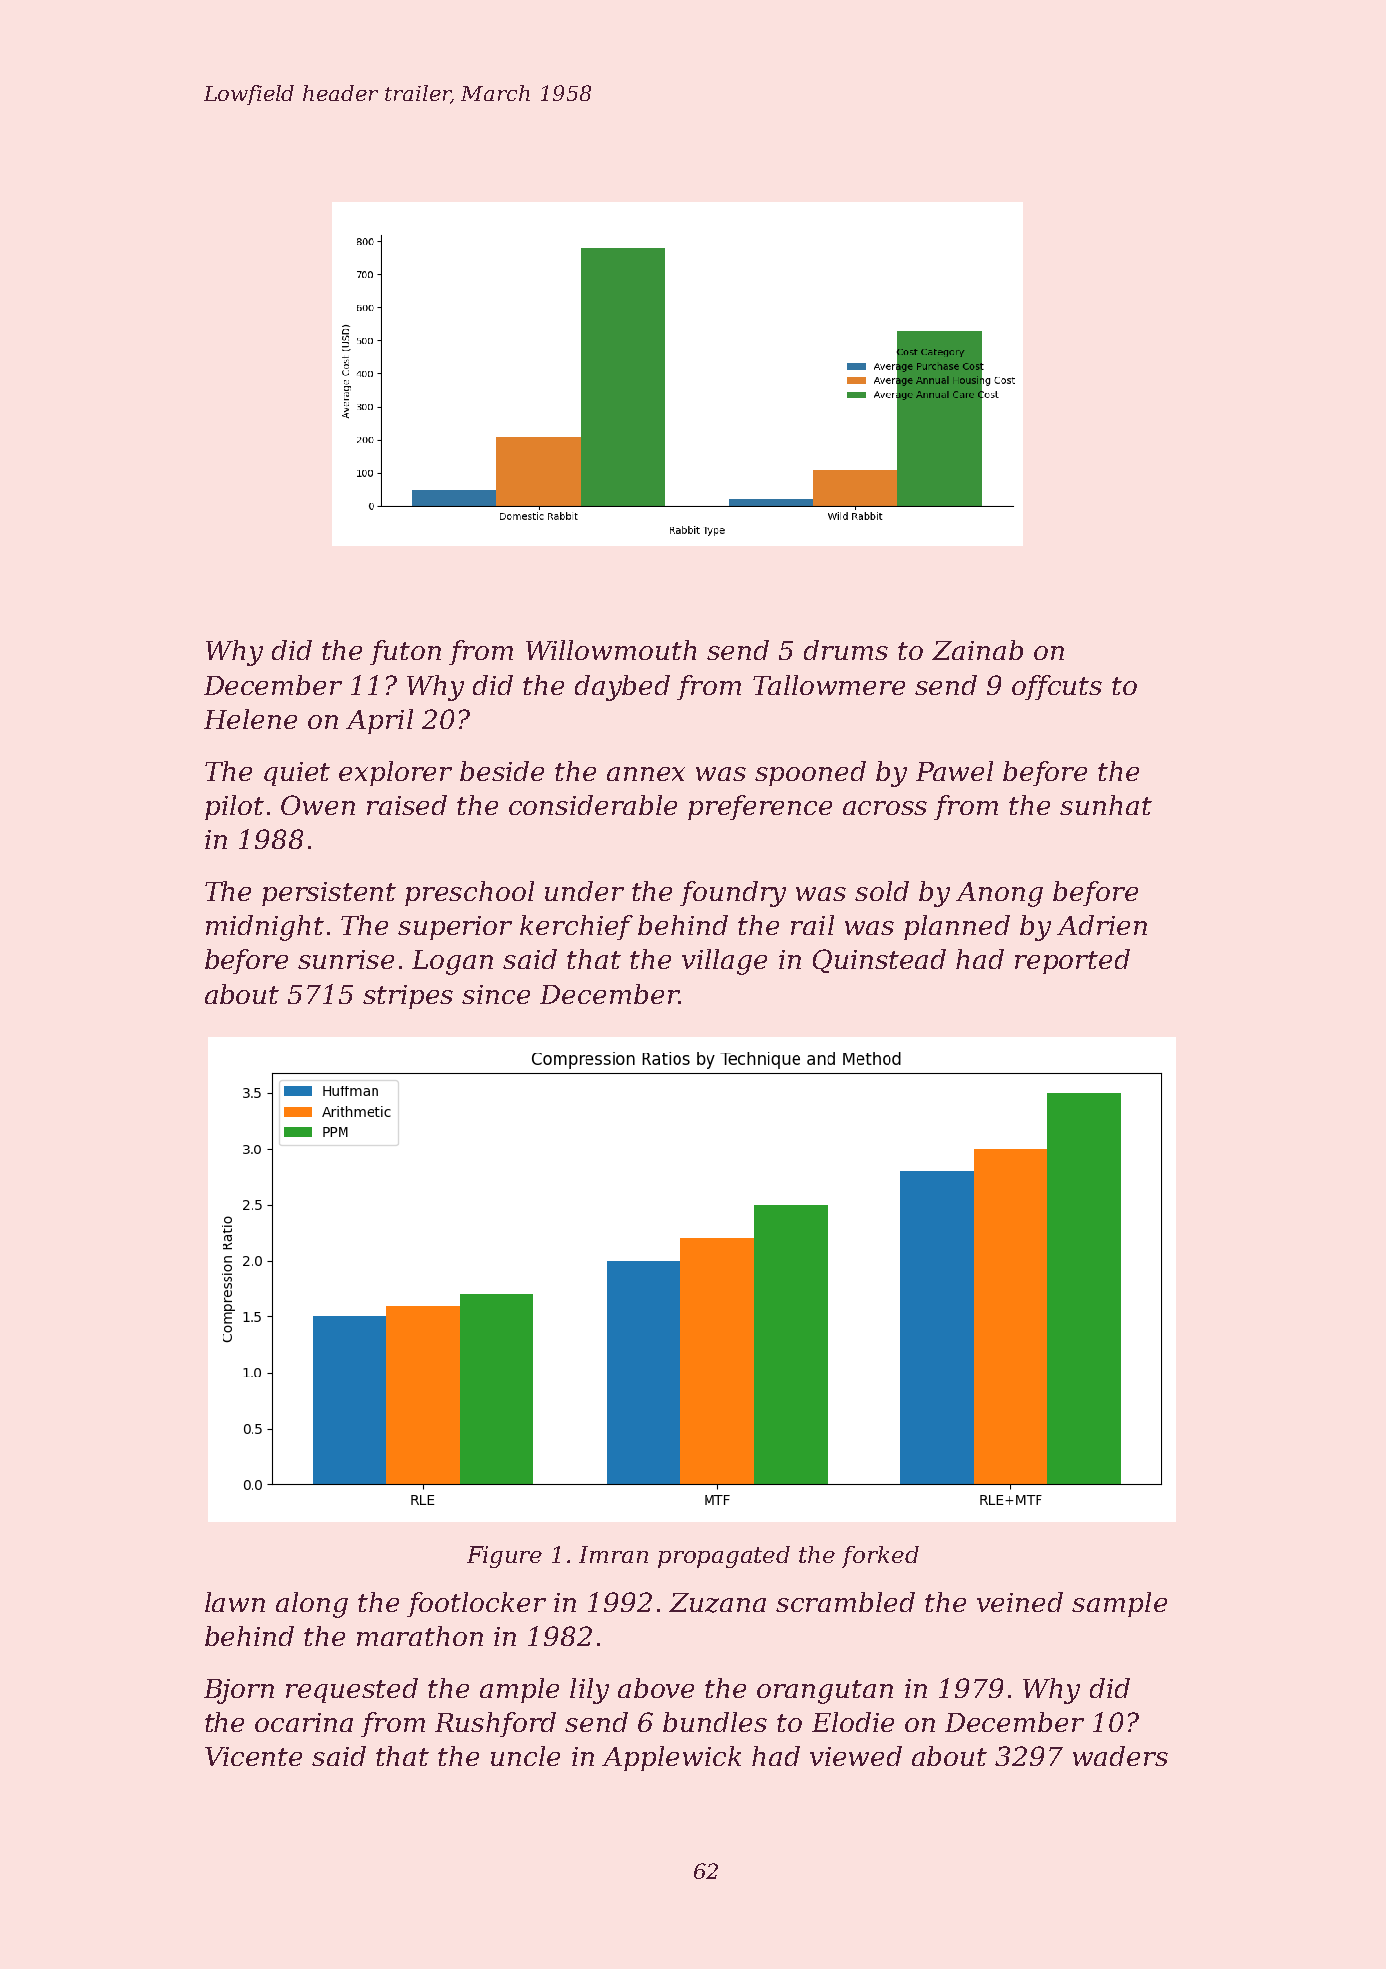 Image resolution: width=1386 pixels, height=1969 pixels. What do you see at coordinates (671, 1758) in the screenshot?
I see `Applewick` at bounding box center [671, 1758].
